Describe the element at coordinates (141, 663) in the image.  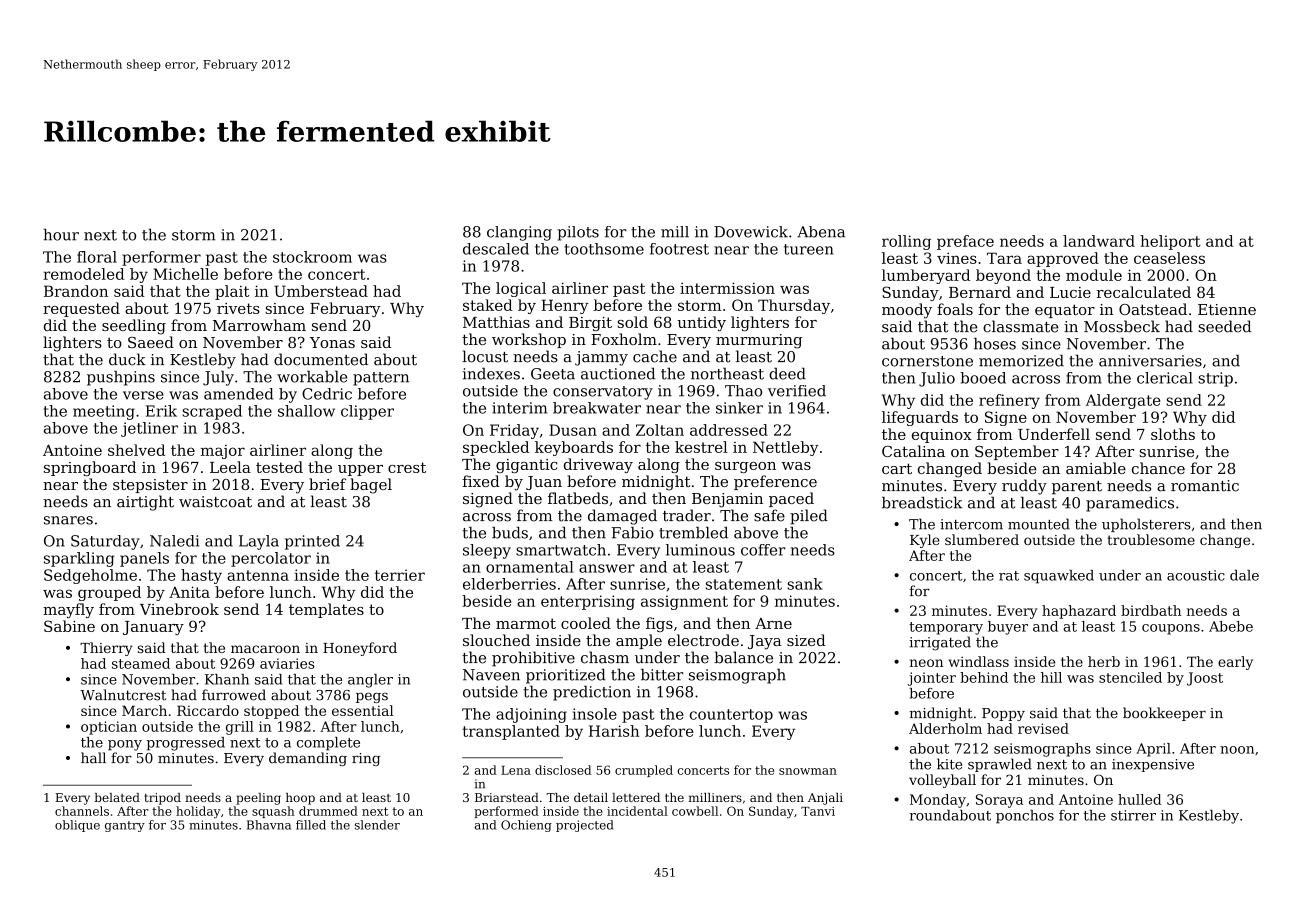
I see `steamed` at that location.
